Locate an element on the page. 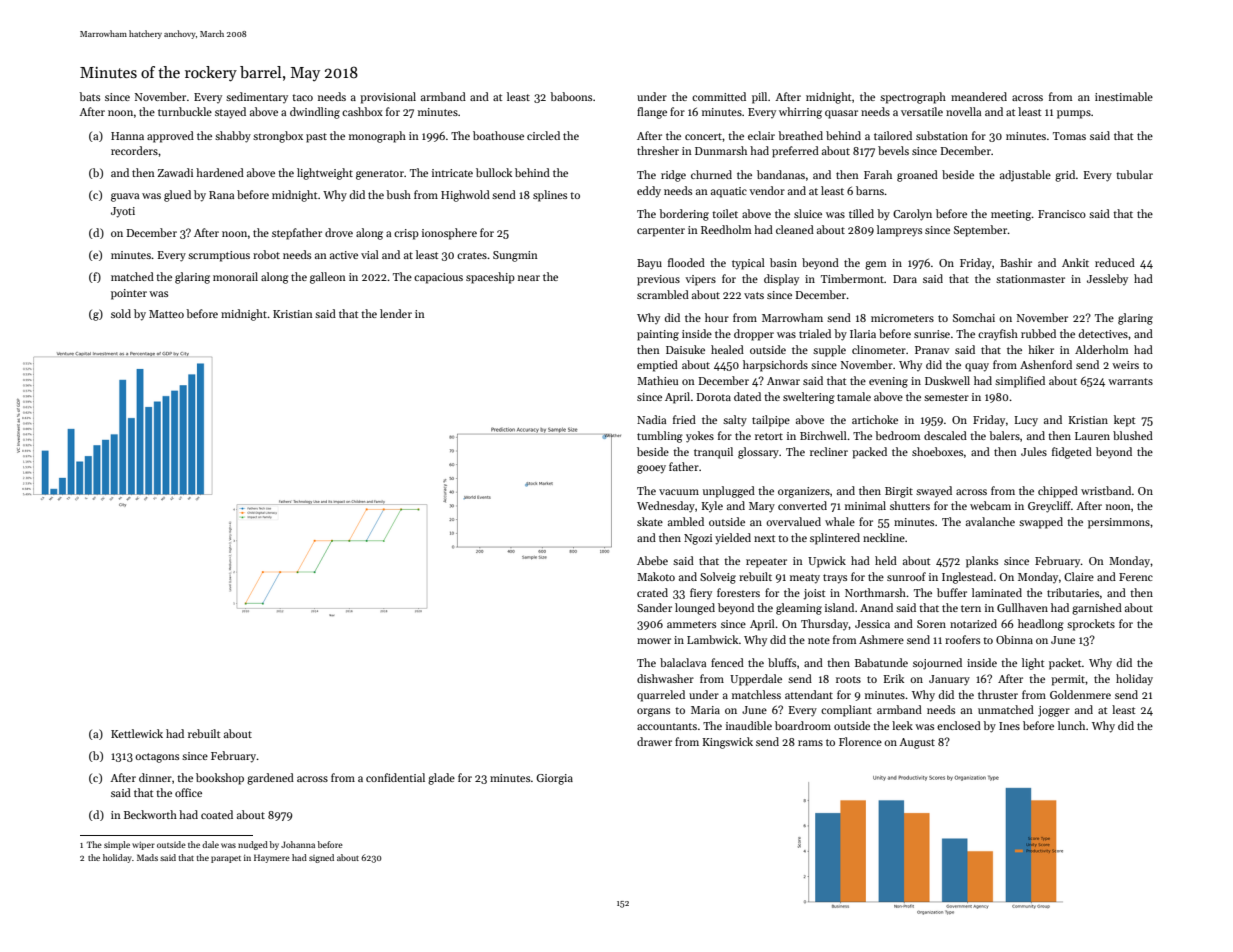  tumbling is located at coordinates (660, 437).
